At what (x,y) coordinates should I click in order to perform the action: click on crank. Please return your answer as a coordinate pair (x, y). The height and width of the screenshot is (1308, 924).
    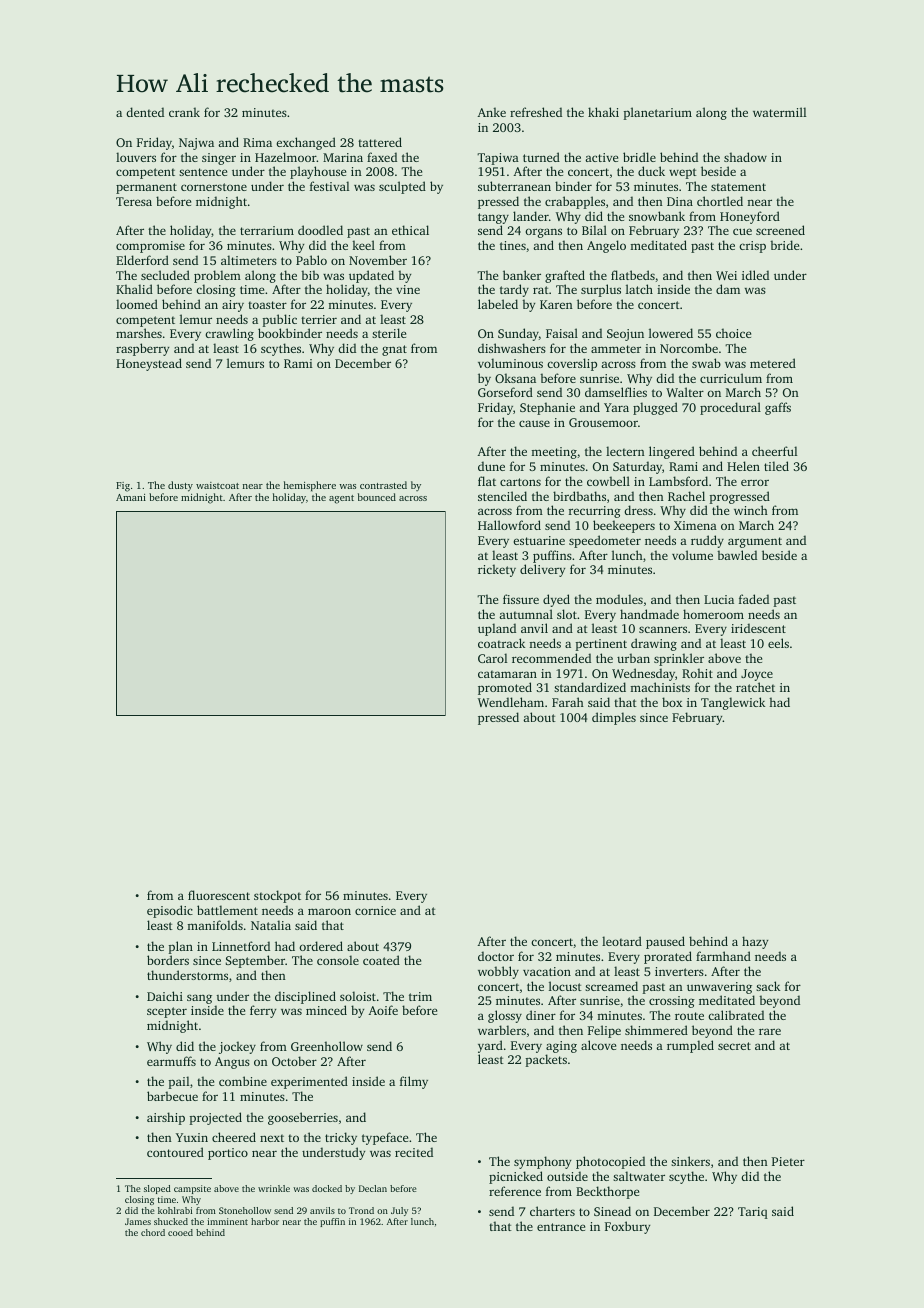
    Looking at the image, I should click on (184, 112).
